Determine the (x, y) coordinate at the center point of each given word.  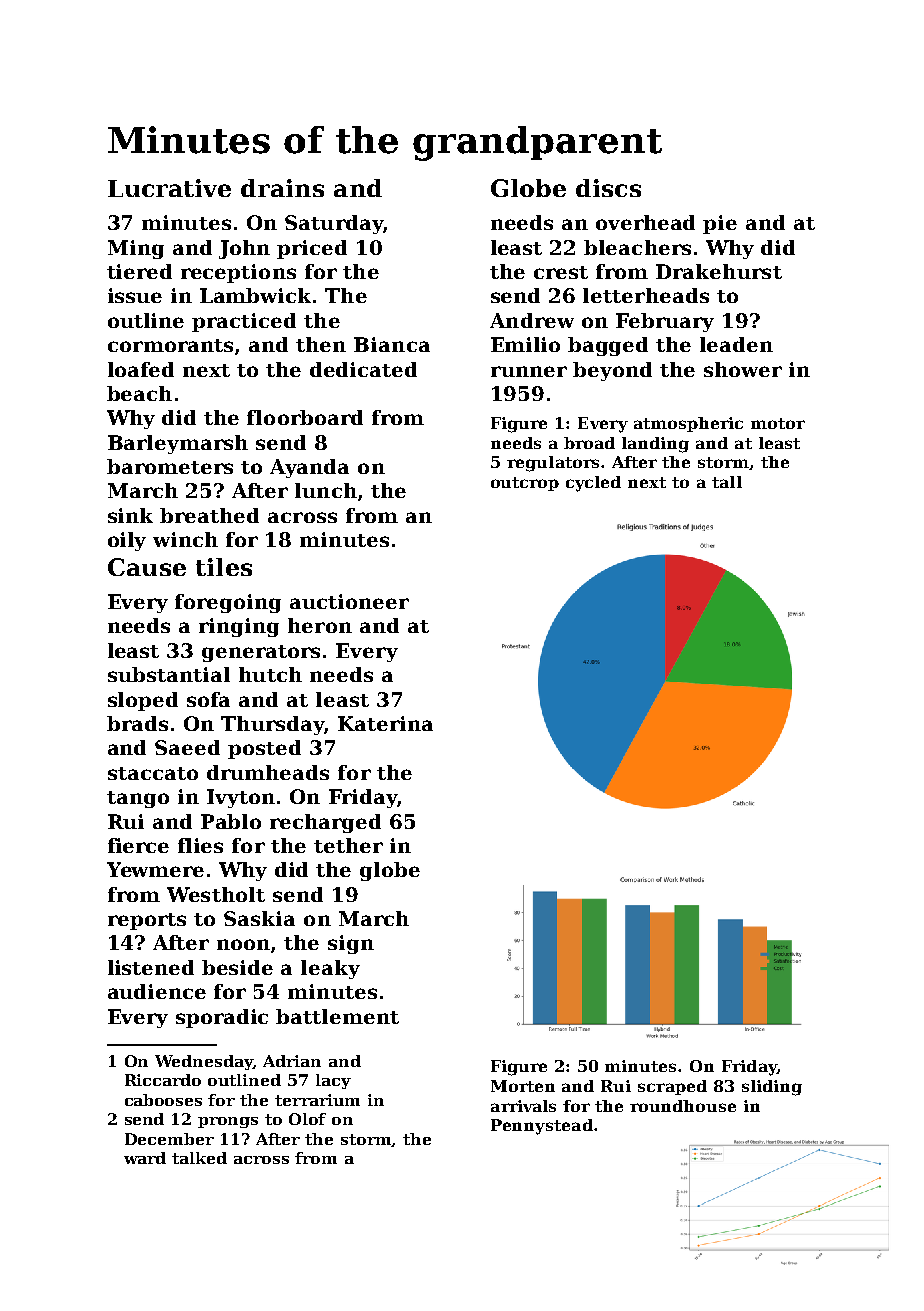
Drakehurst (719, 271)
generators (261, 653)
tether (348, 845)
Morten (523, 1086)
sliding (772, 1088)
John (244, 249)
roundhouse (683, 1106)
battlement (337, 1016)
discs (608, 188)
